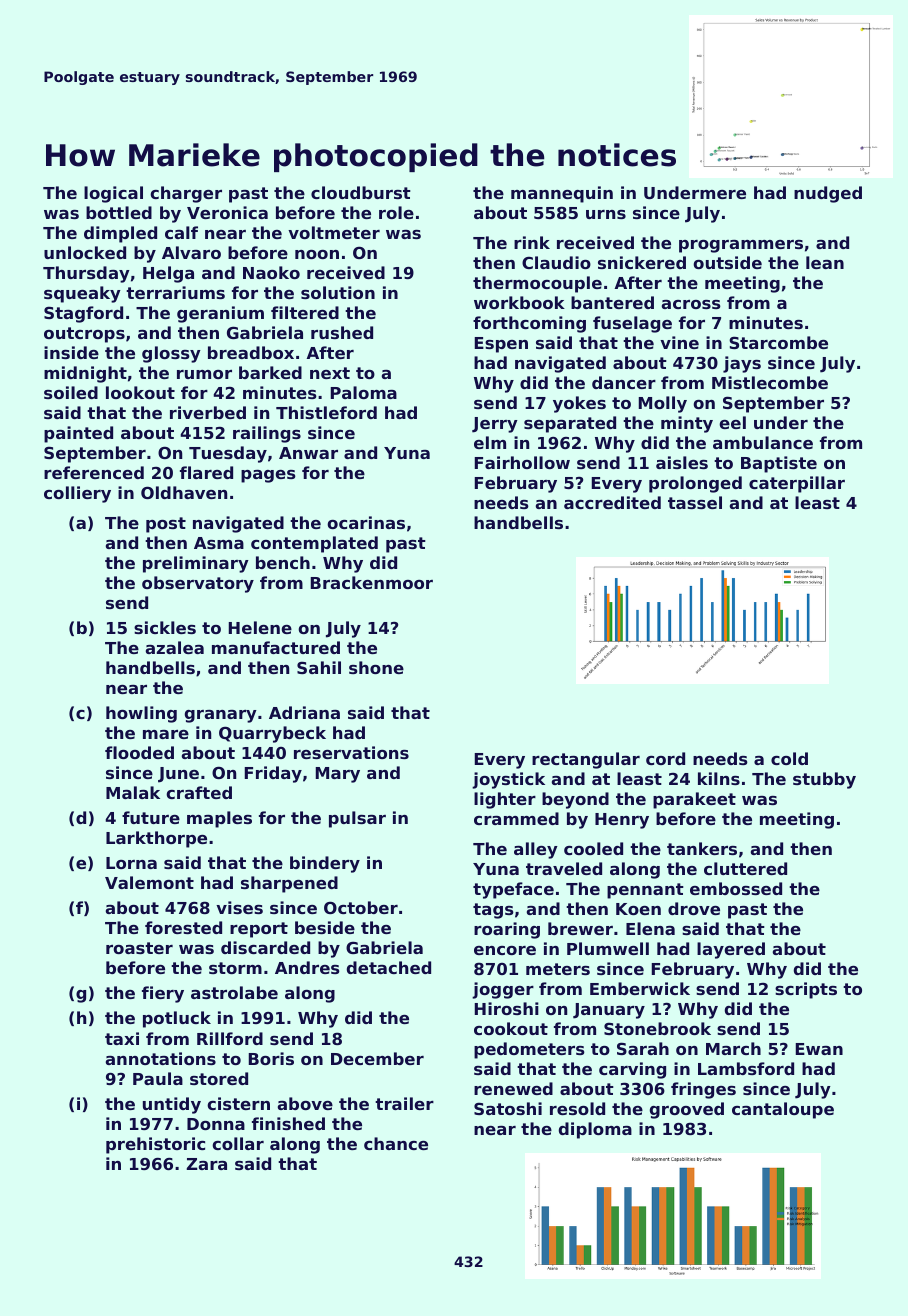 This document has width=908, height=1316. Describe the element at coordinates (825, 262) in the document. I see `lean` at that location.
